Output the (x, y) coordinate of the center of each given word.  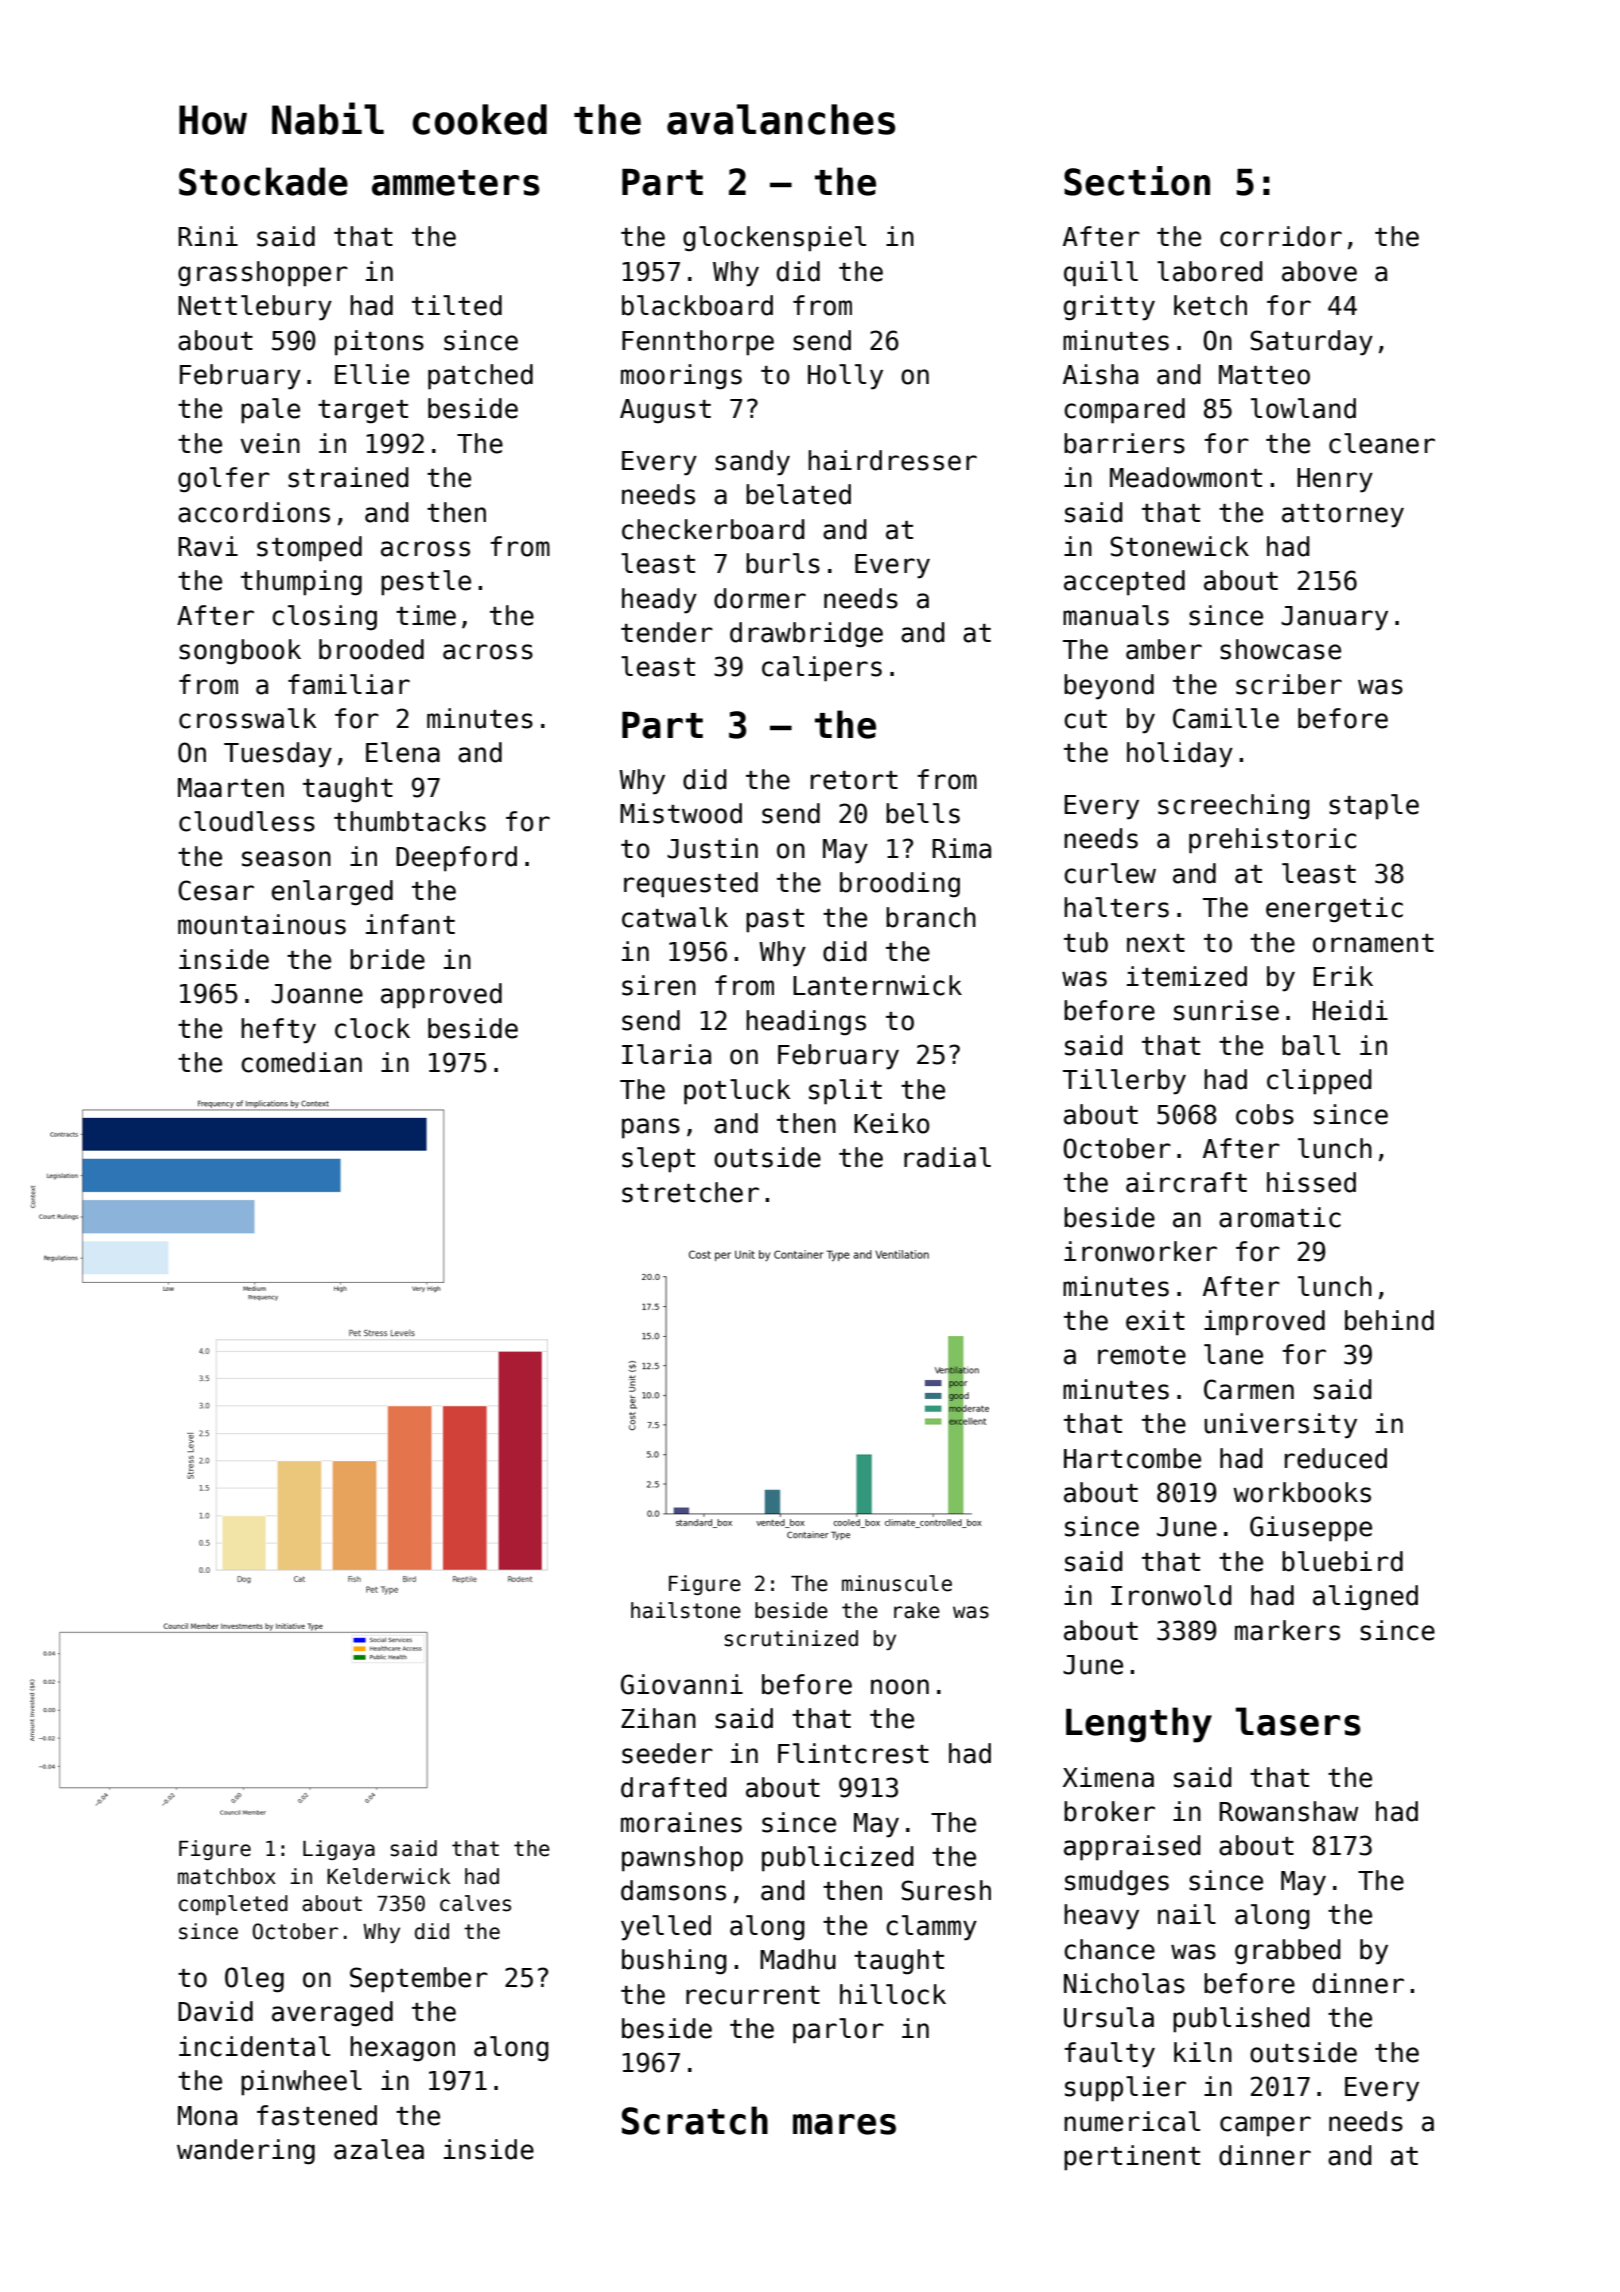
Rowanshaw (1288, 1811)
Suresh (946, 1890)
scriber (1289, 684)
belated (798, 494)
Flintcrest (853, 1753)
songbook (240, 652)
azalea (379, 2149)
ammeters (456, 183)
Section (1137, 181)
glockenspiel (774, 239)
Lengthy (1139, 1725)
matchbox (227, 1876)
